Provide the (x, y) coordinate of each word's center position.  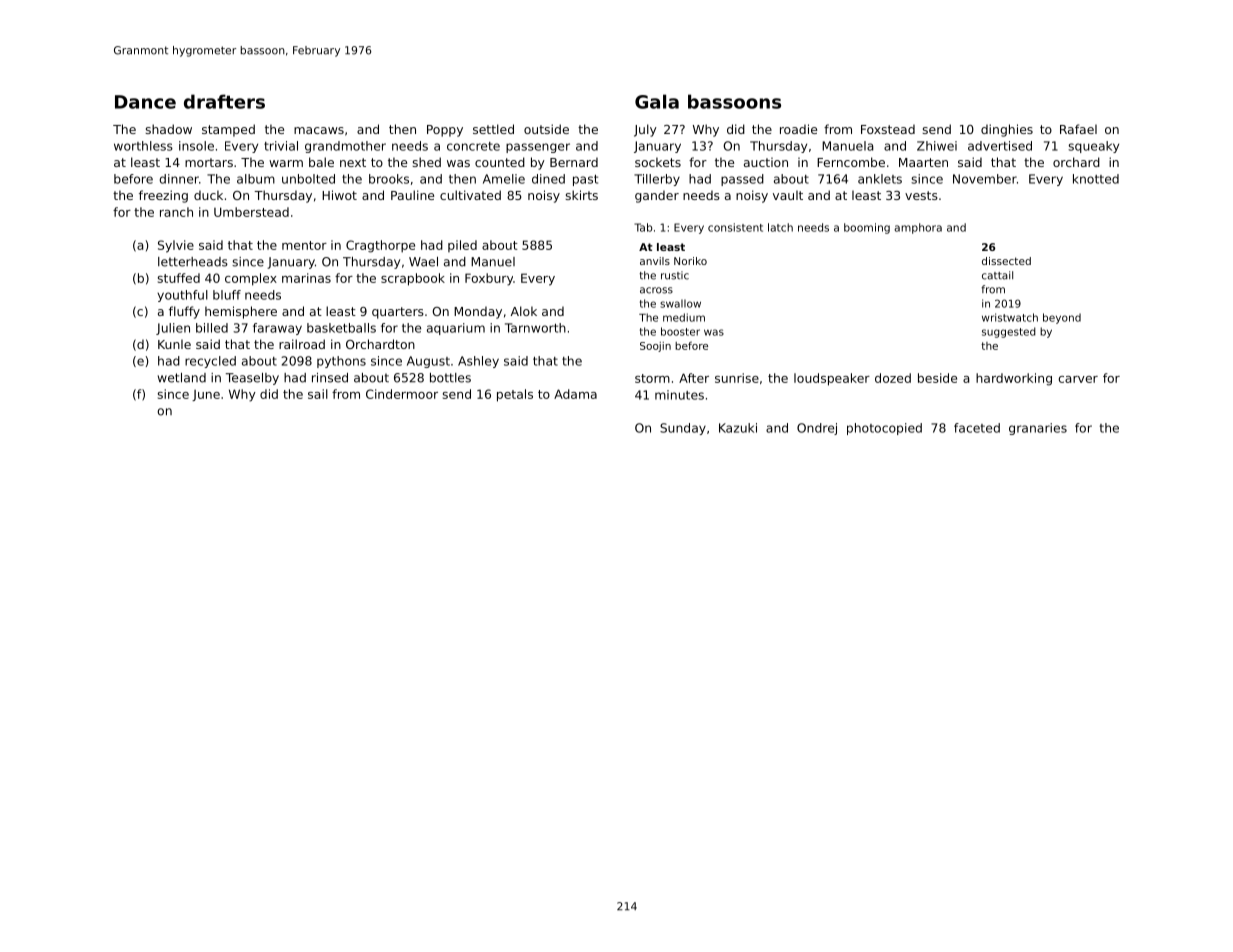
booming (867, 228)
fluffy (184, 312)
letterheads (193, 262)
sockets (658, 162)
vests (921, 195)
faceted (977, 428)
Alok (524, 311)
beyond (1062, 318)
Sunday (683, 429)
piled (462, 246)
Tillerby (657, 180)
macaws (319, 130)
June (206, 395)
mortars (209, 162)
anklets (880, 179)
